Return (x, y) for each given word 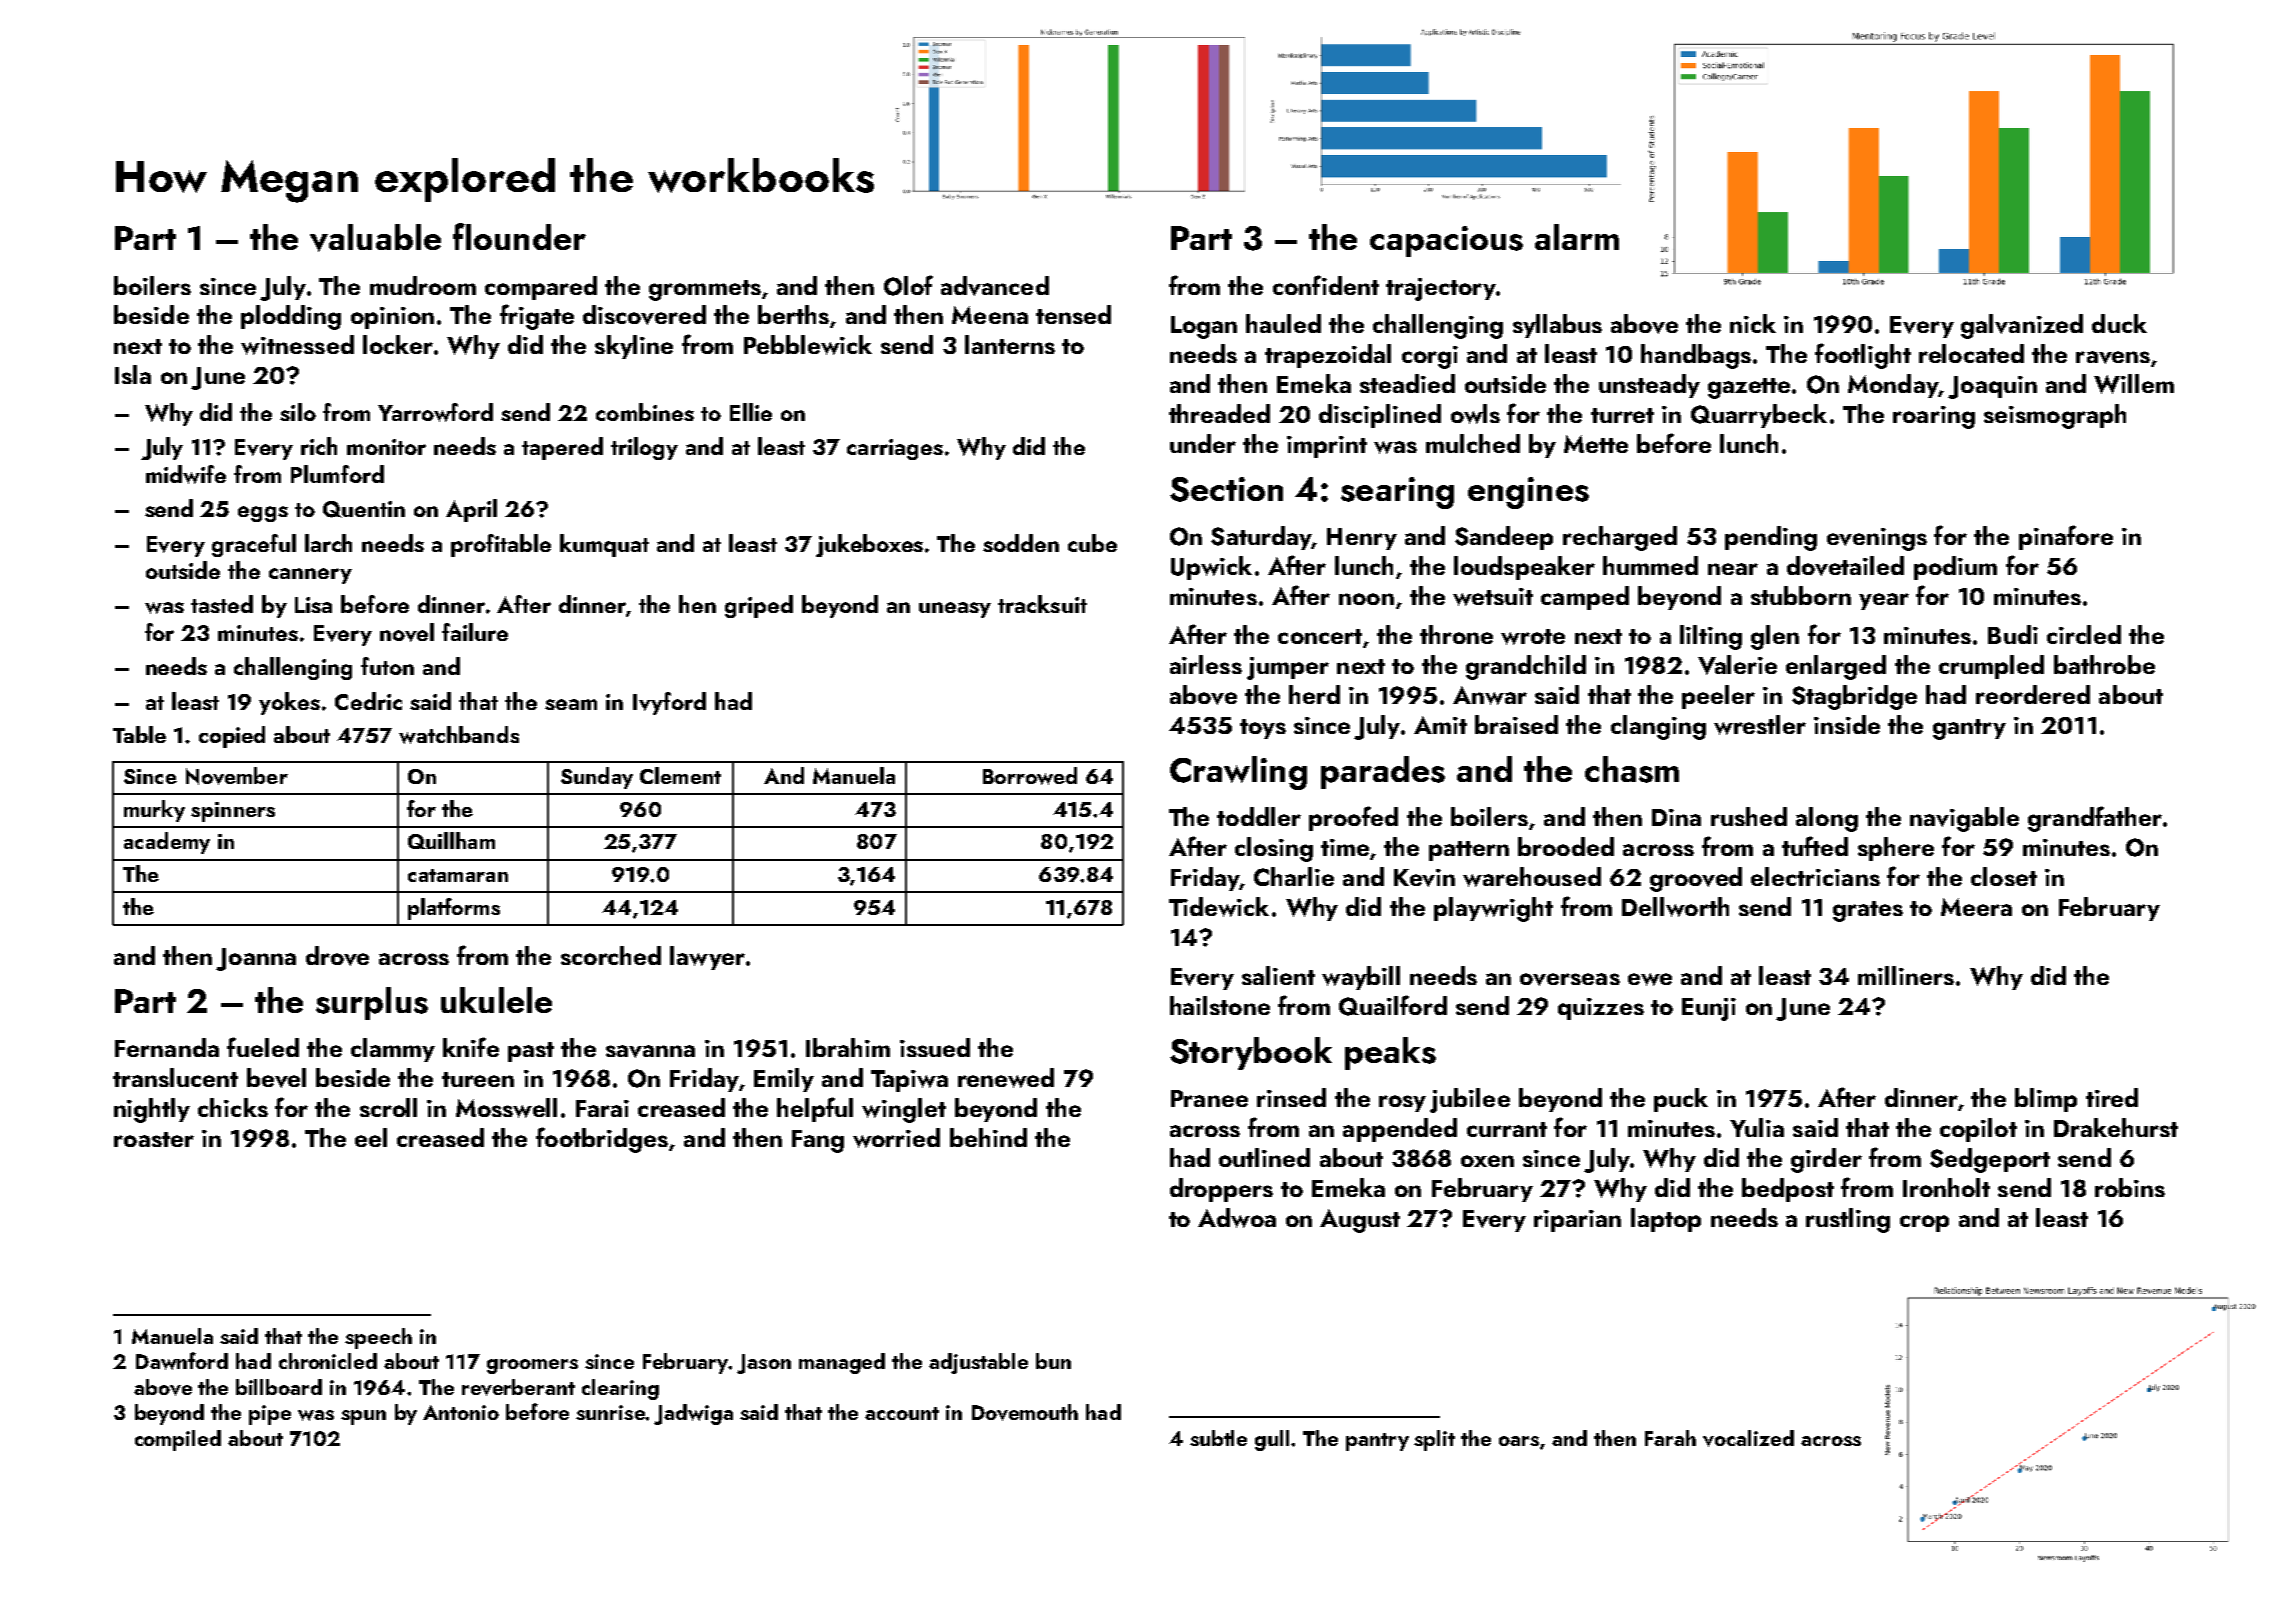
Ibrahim (848, 1047)
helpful (815, 1109)
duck (2119, 323)
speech (378, 1338)
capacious (1446, 241)
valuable (375, 238)
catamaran (458, 875)
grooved (1696, 879)
